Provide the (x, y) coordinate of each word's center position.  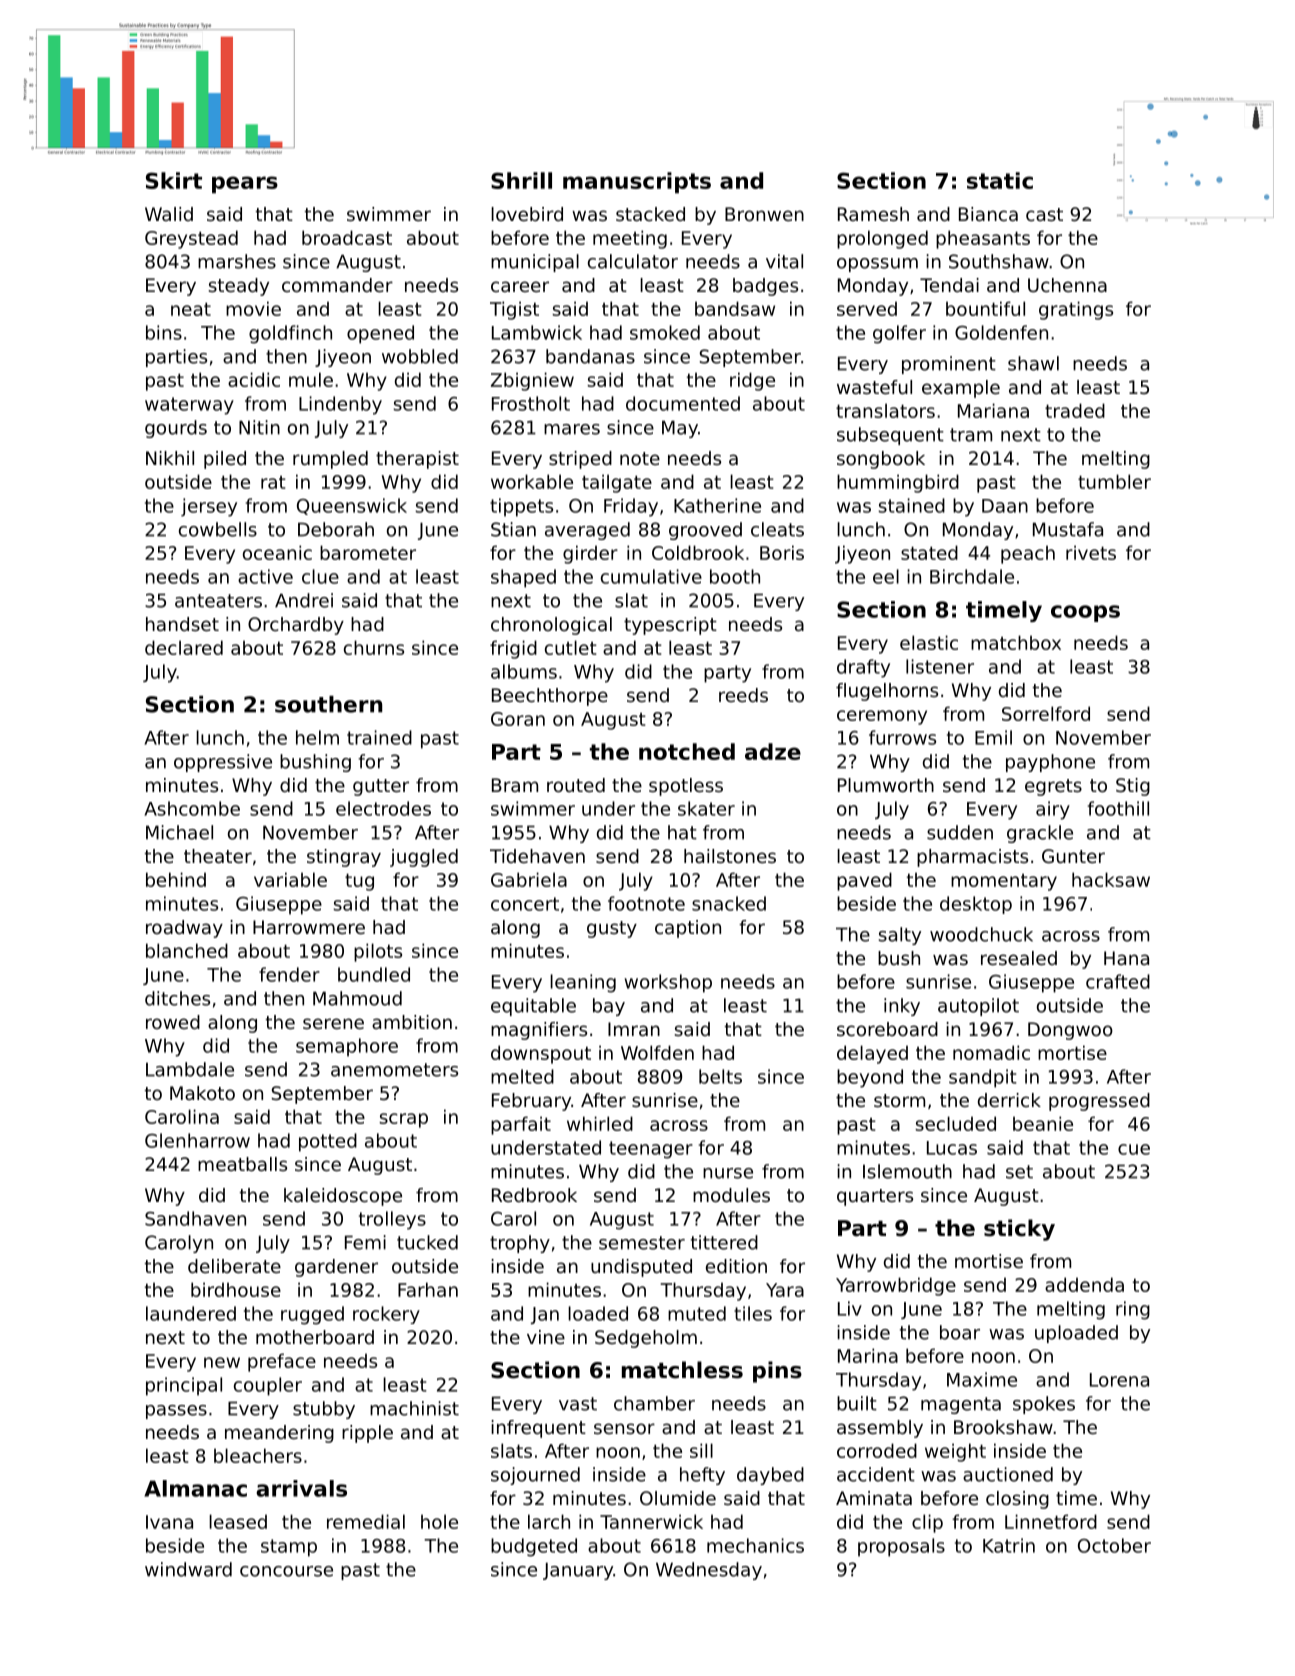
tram (971, 435)
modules (731, 1195)
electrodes (383, 808)
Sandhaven (195, 1218)
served (867, 308)
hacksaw (1111, 879)
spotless (686, 787)
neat (191, 309)
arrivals (301, 1488)
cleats (777, 529)
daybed (770, 1476)
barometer (368, 552)
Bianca (988, 214)
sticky (1019, 1230)
